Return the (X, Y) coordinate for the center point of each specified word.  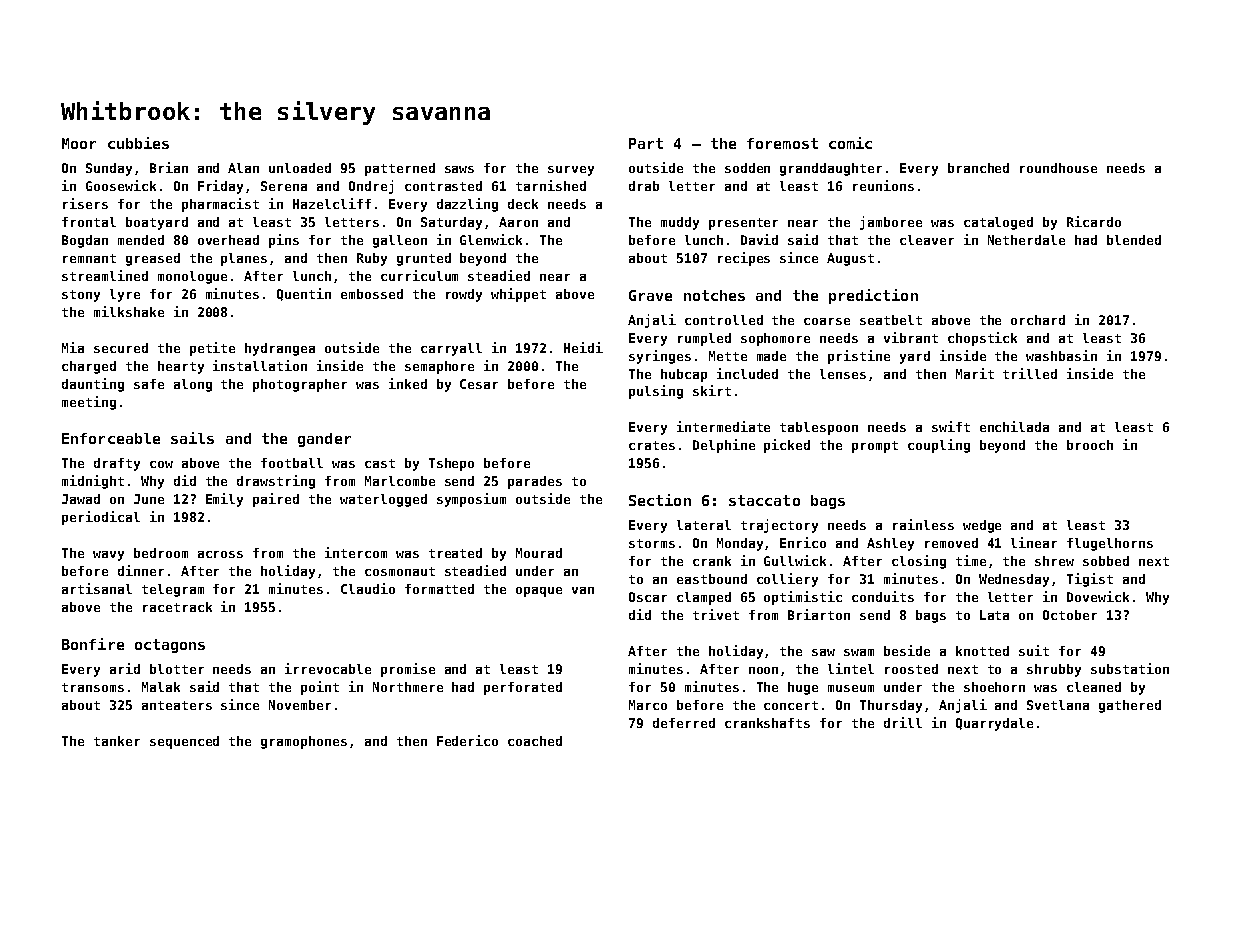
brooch (1090, 445)
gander (324, 440)
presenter (743, 224)
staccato (764, 500)
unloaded (300, 168)
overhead (228, 240)
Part (646, 143)
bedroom (161, 553)
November (300, 705)
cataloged (998, 223)
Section (660, 500)
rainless (923, 524)
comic (850, 143)
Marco (648, 705)
